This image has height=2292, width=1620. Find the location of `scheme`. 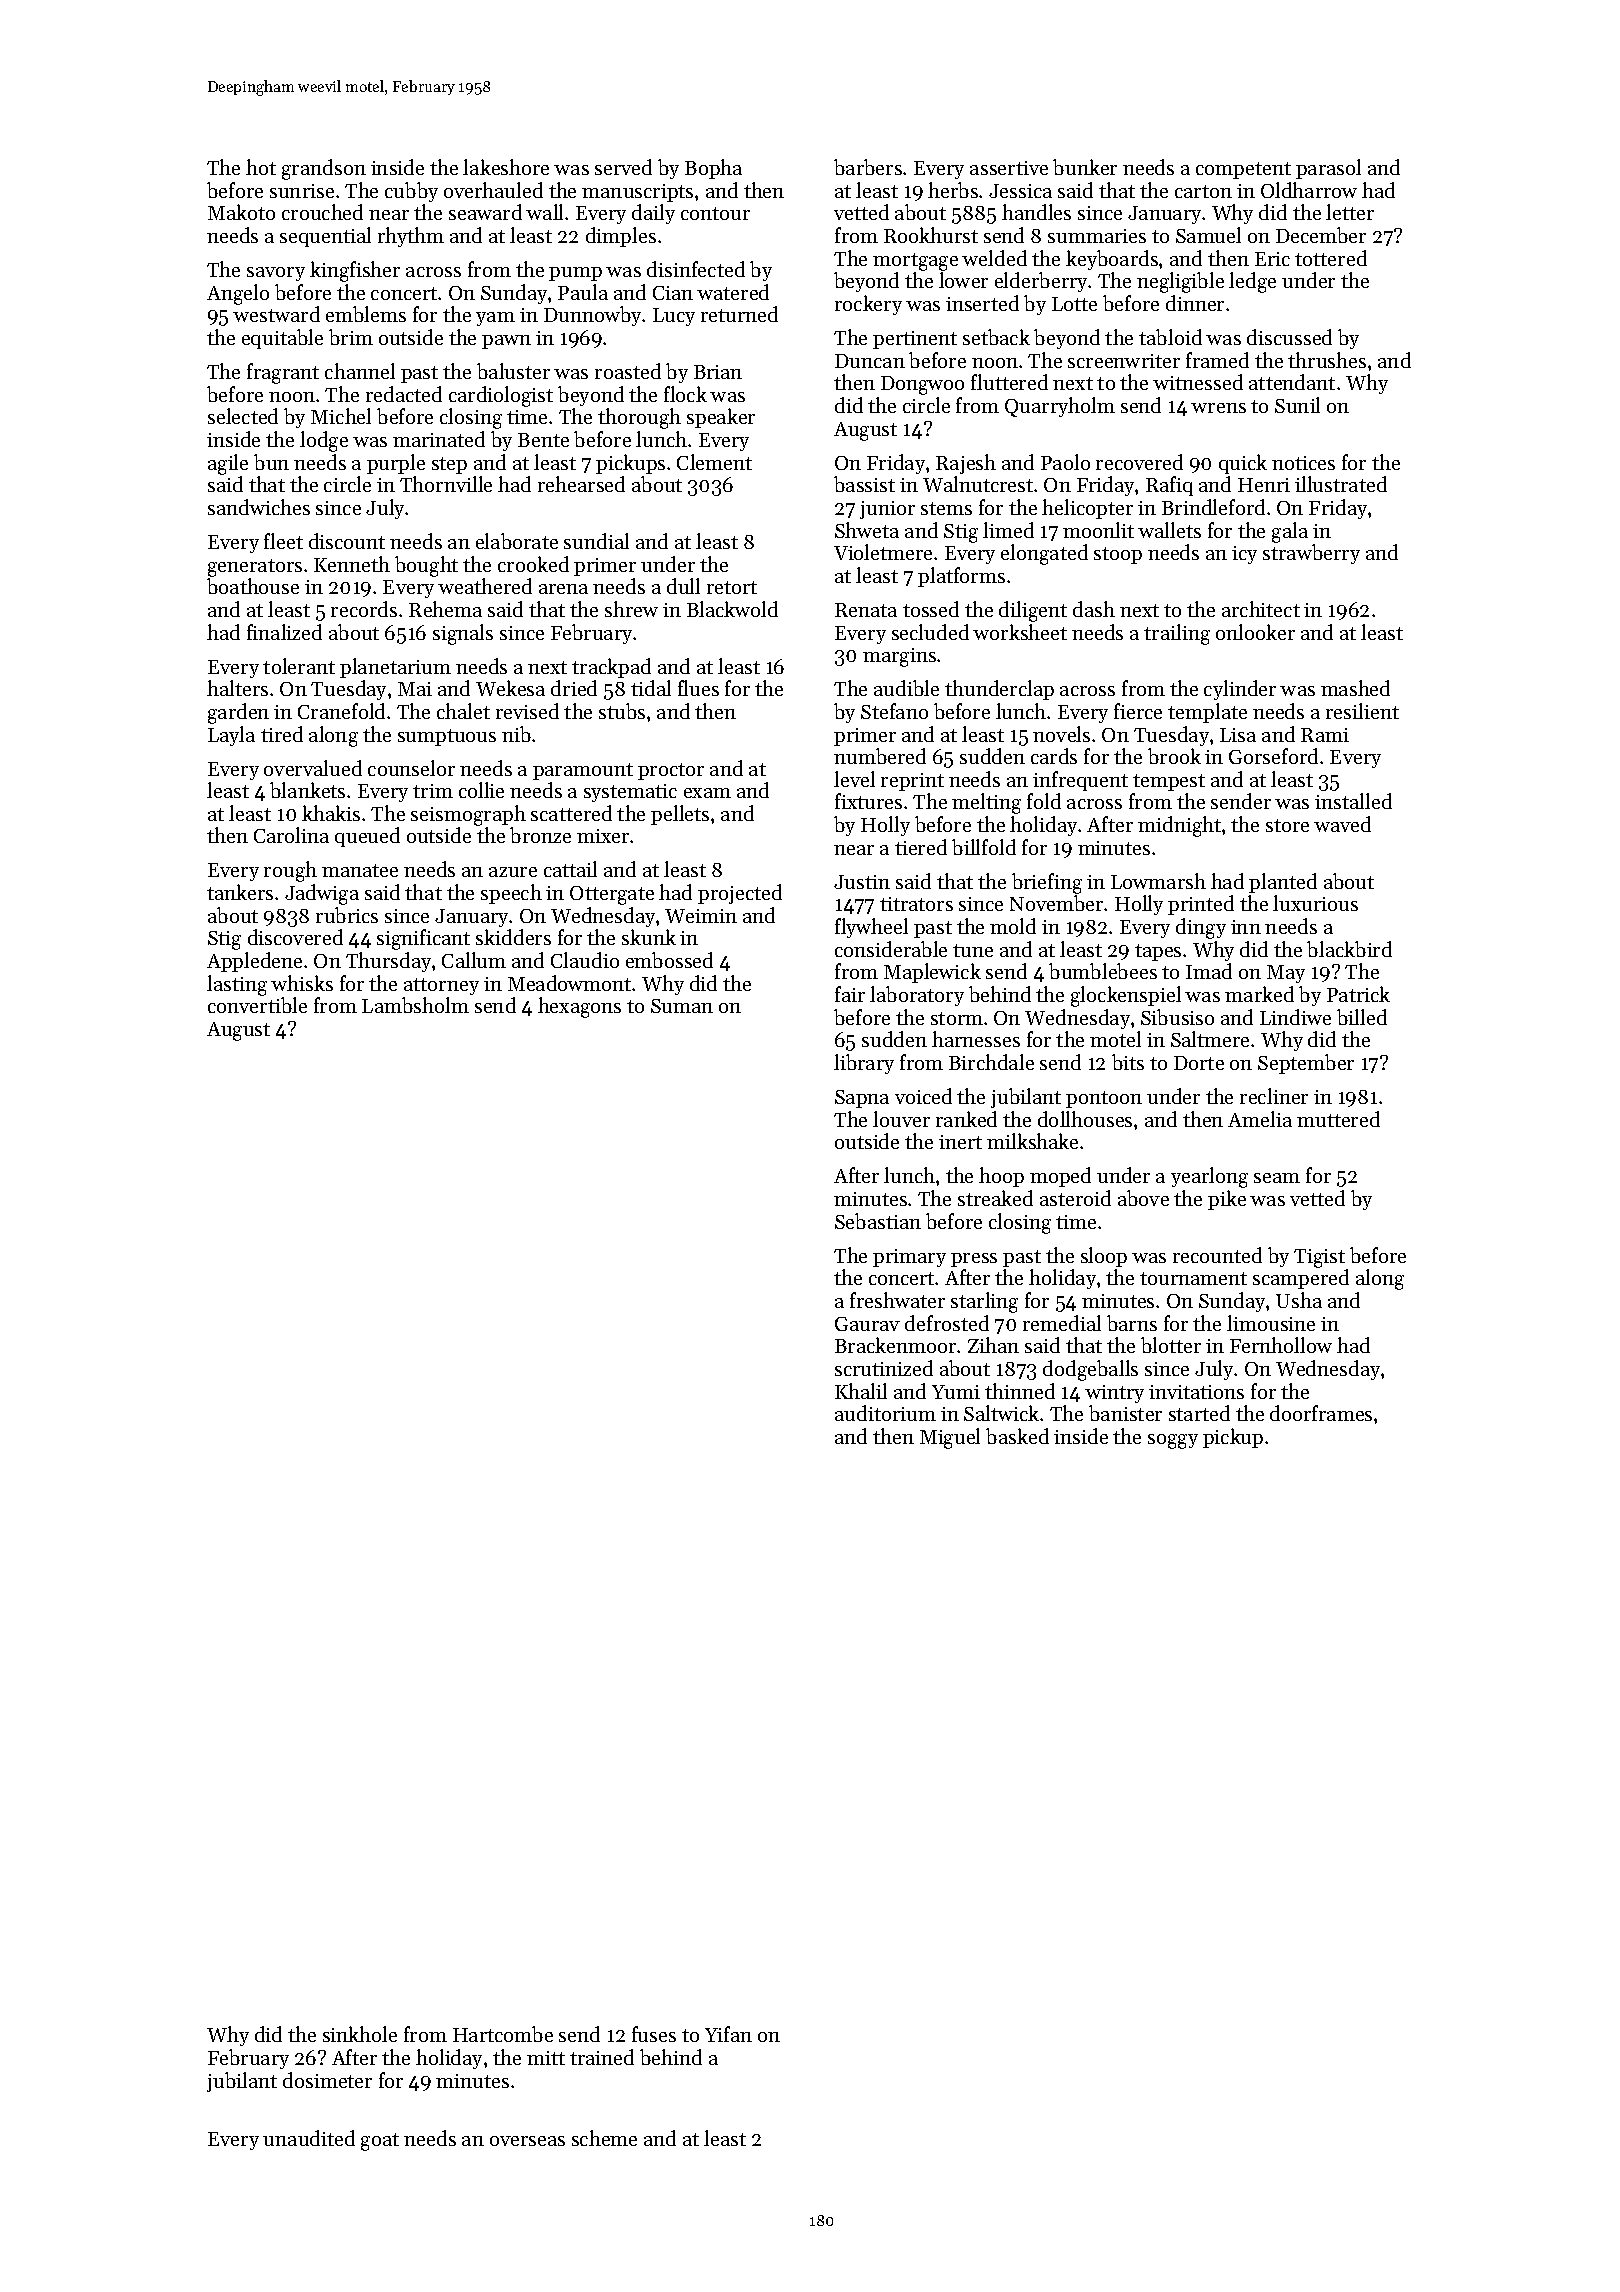

scheme is located at coordinates (604, 2138).
